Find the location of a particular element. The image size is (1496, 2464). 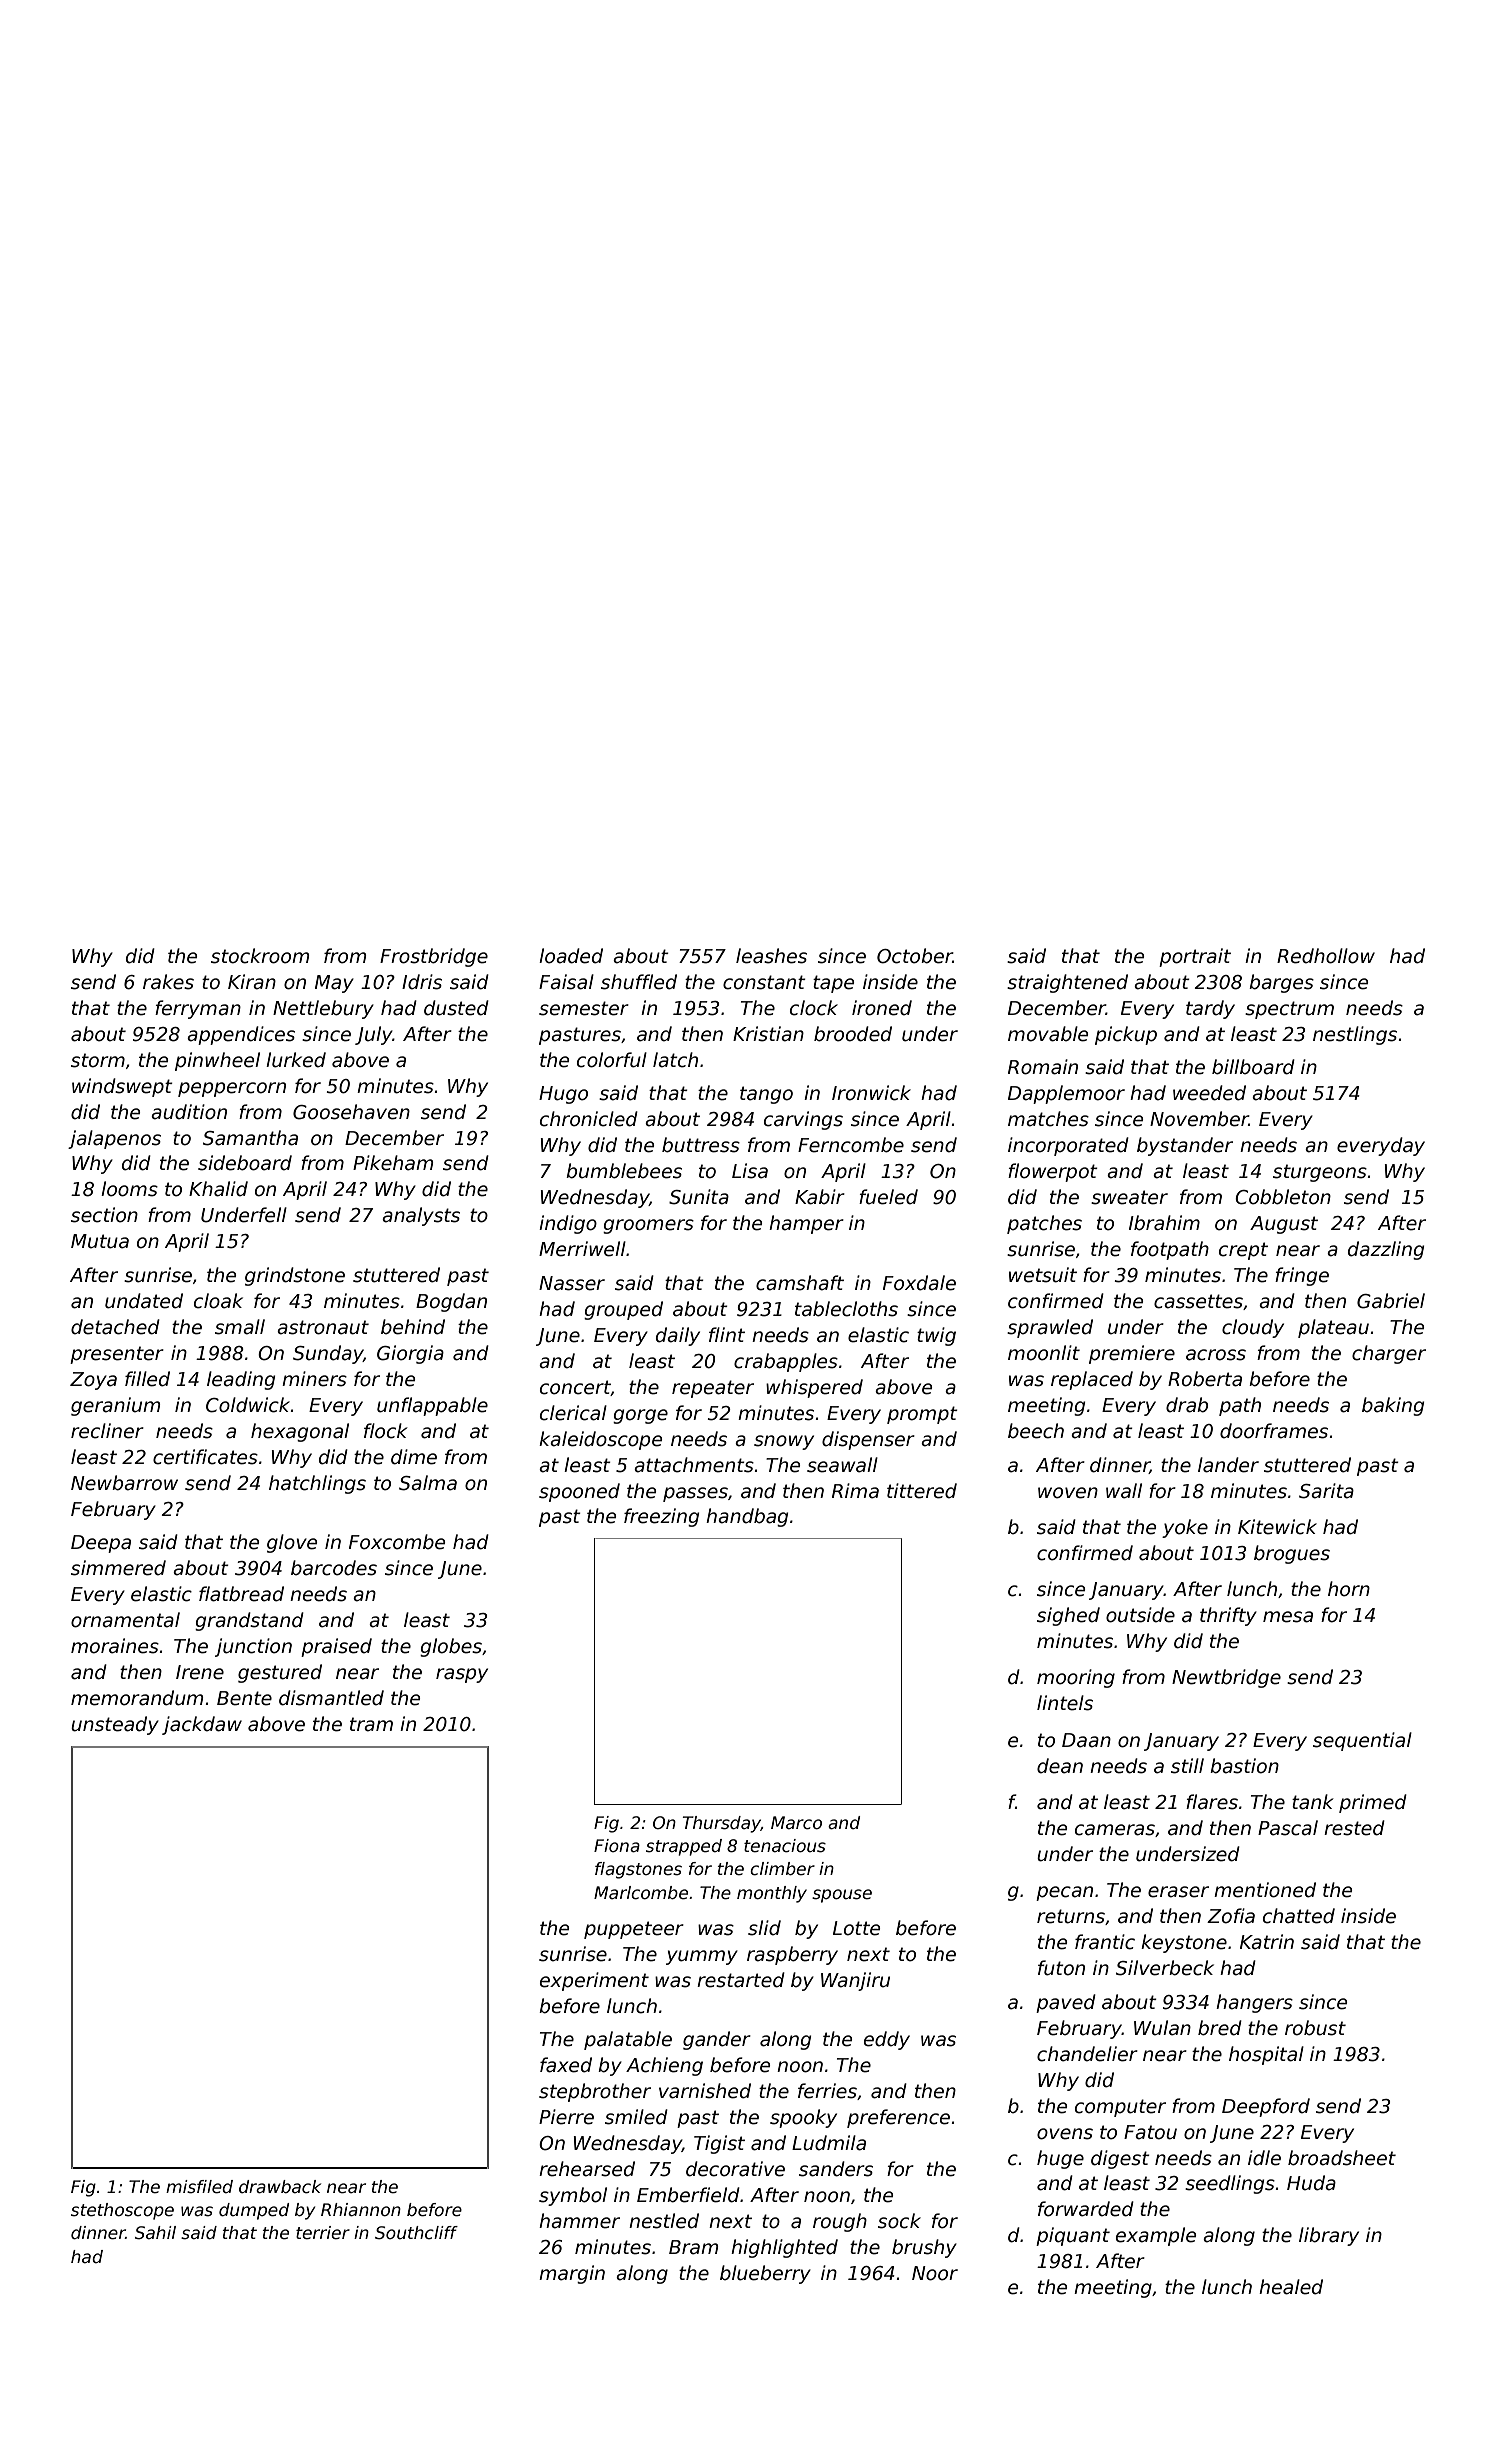

Fiona is located at coordinates (617, 1846).
